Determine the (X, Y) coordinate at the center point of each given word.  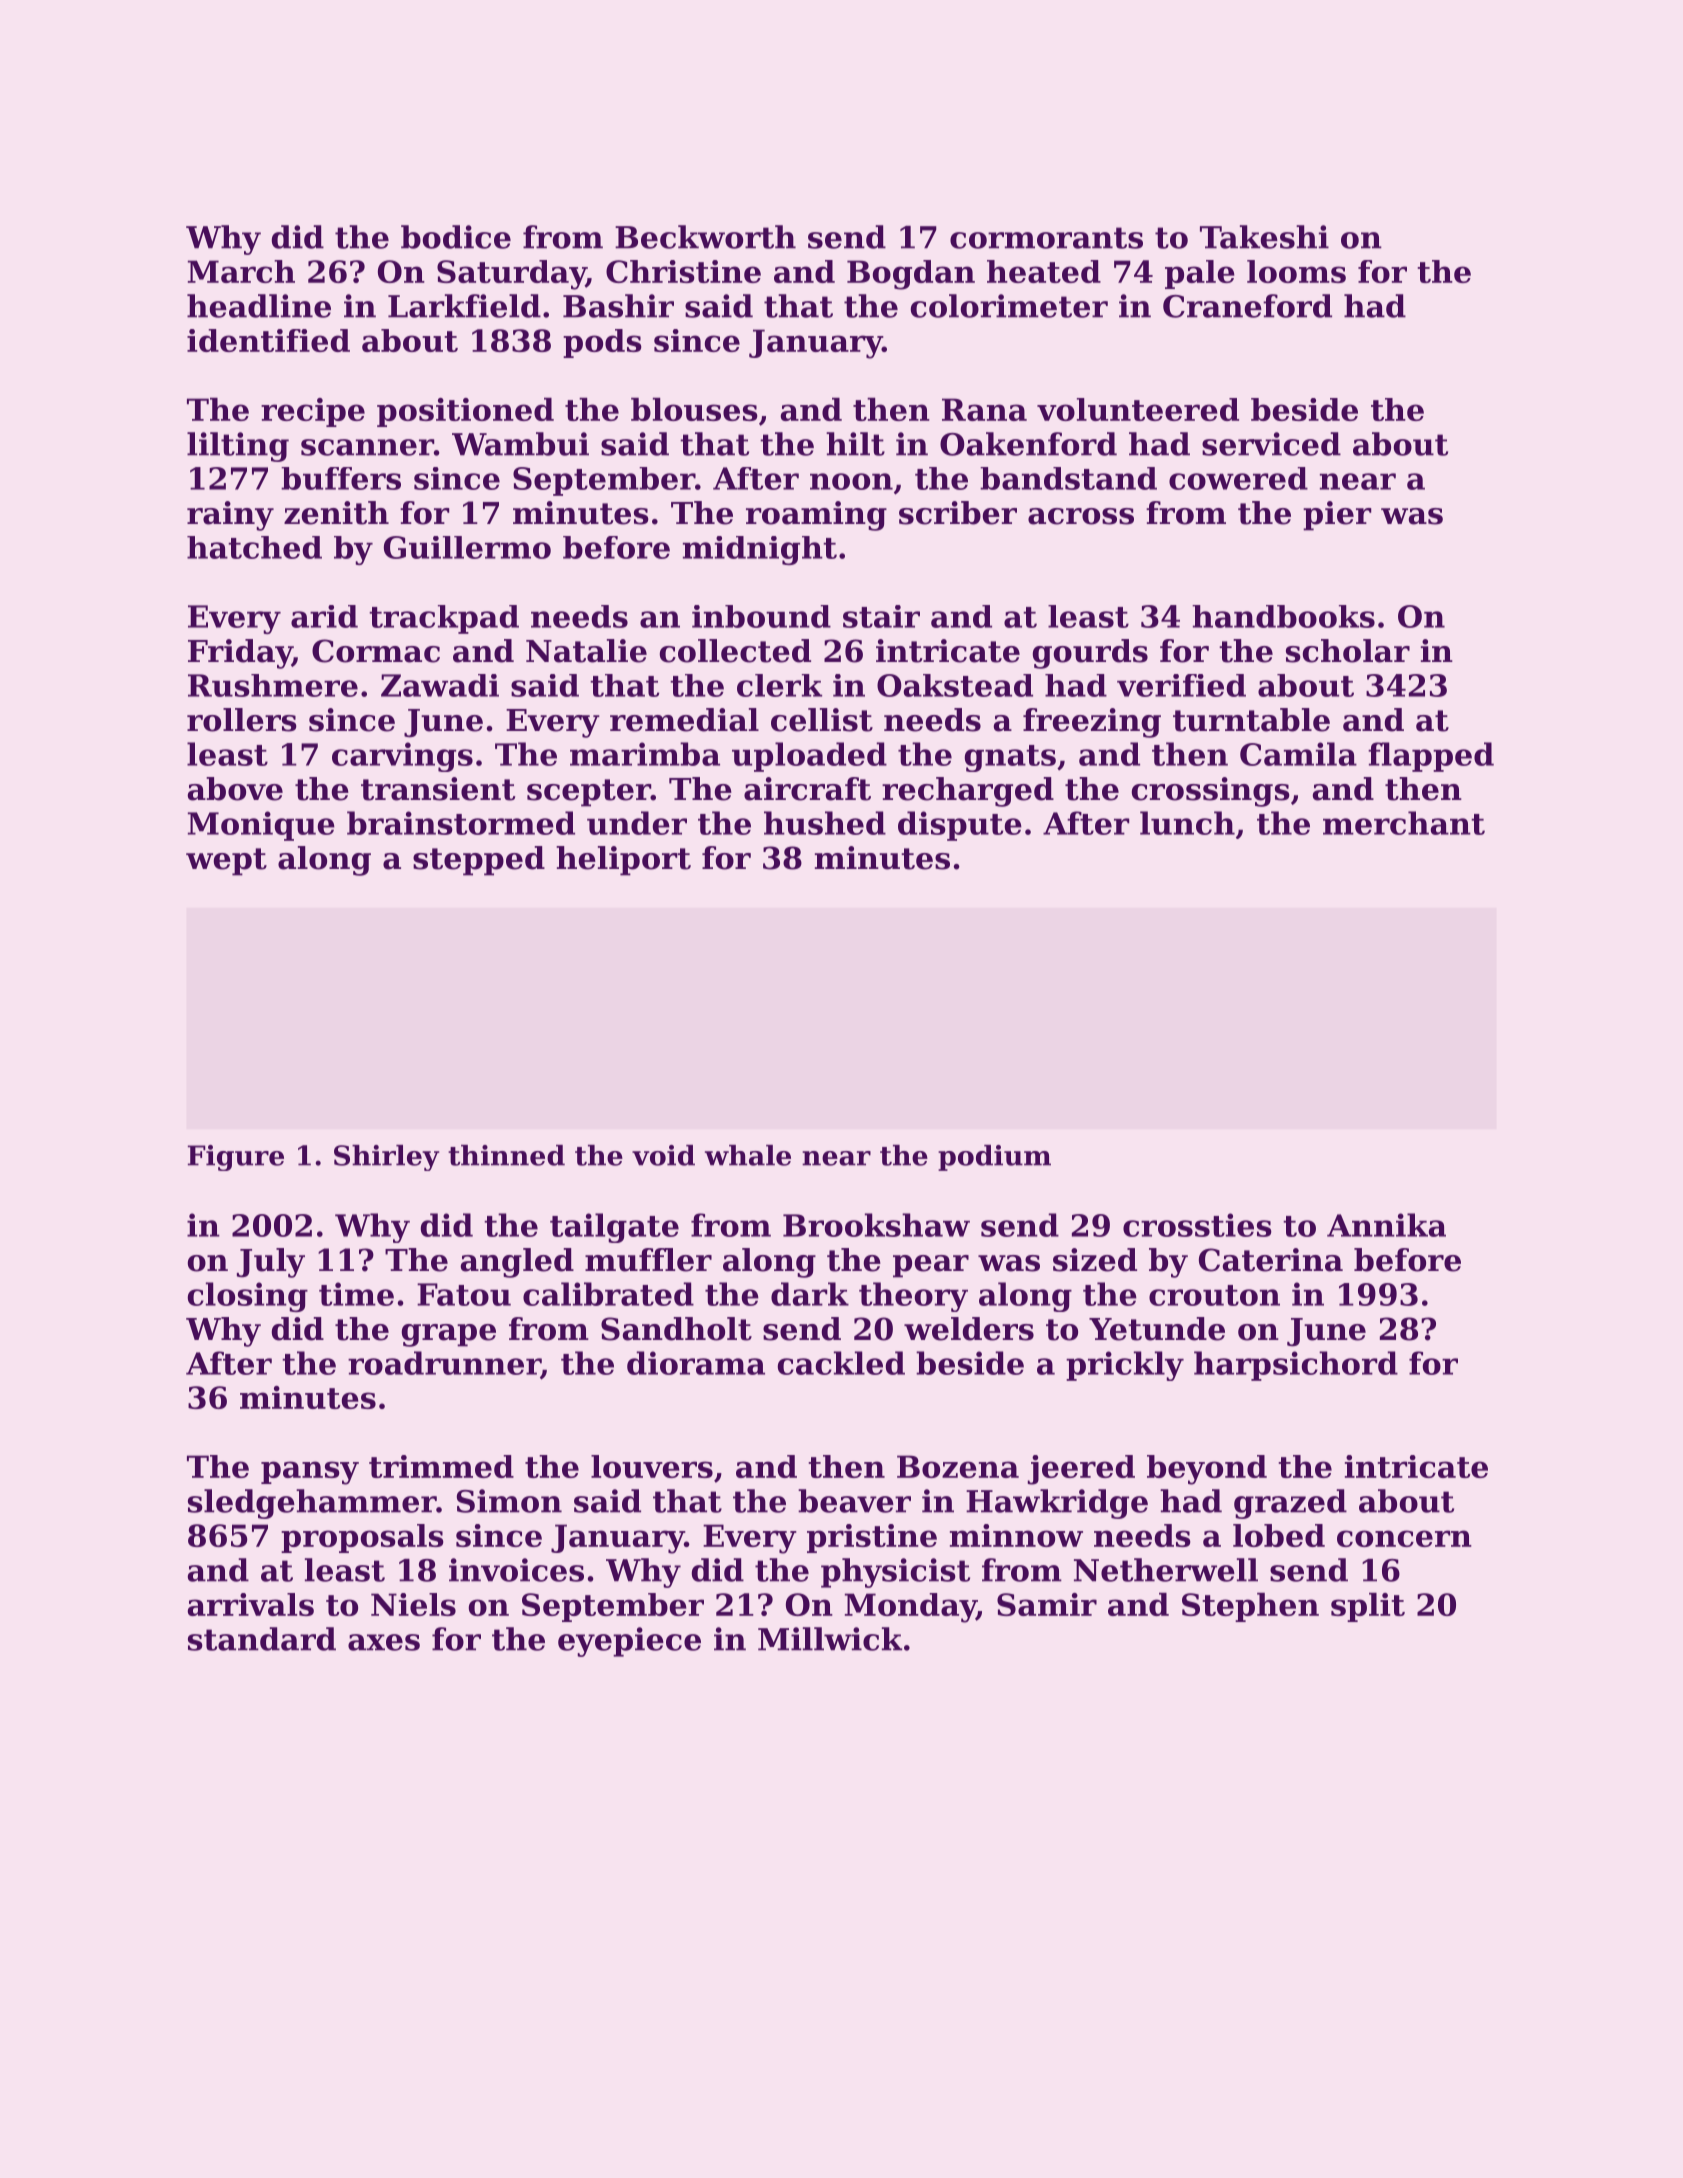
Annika (1386, 1225)
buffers (341, 478)
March (241, 271)
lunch (1187, 823)
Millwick (830, 1639)
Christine (683, 271)
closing (248, 1297)
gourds (1090, 654)
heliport (623, 861)
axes (384, 1642)
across (1081, 516)
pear (931, 1266)
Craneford (1247, 306)
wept (226, 862)
